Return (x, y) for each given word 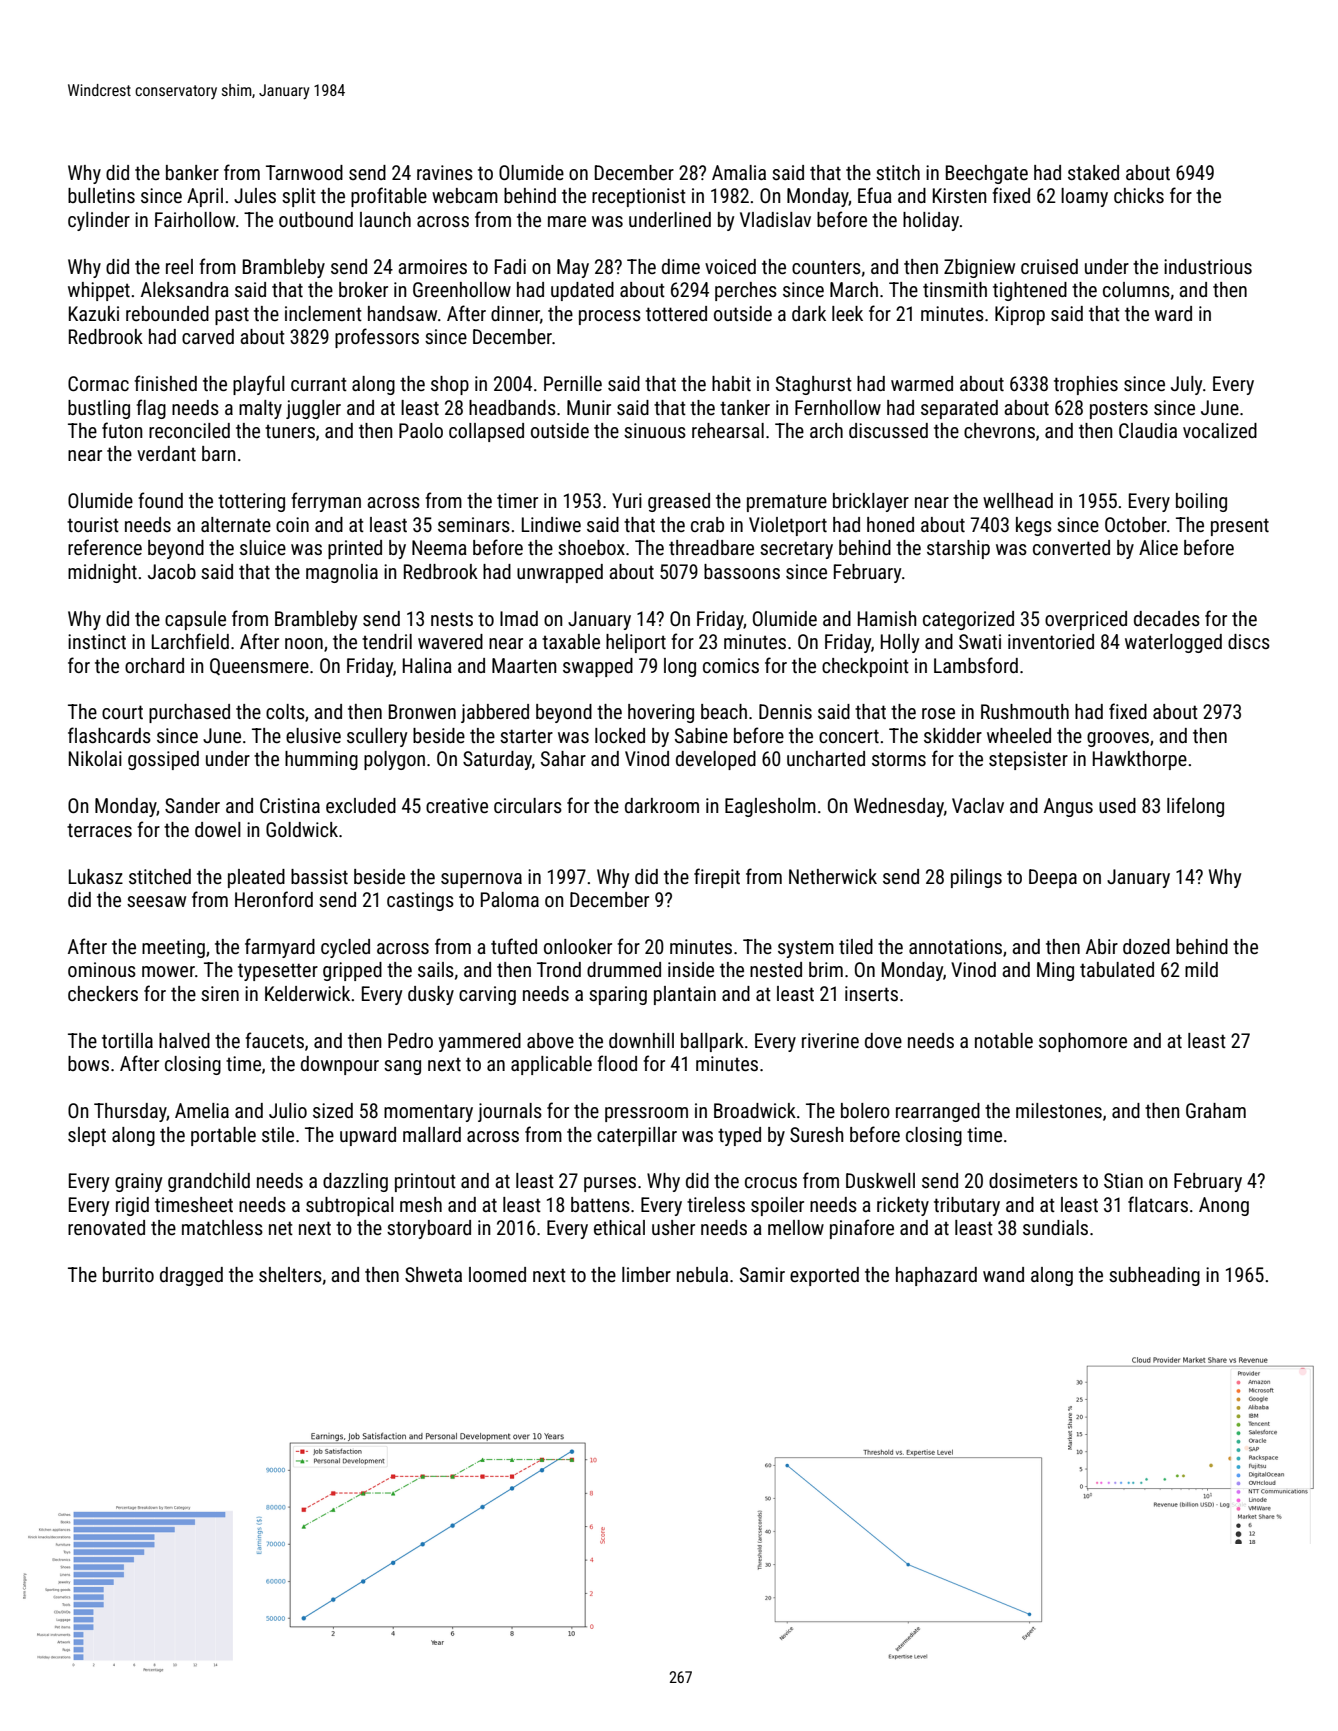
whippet (99, 291)
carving (487, 995)
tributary (967, 1206)
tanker (745, 407)
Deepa (1053, 878)
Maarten (524, 665)
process (610, 317)
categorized (968, 620)
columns (1136, 289)
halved (184, 1040)
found (160, 500)
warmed (922, 383)
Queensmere (259, 666)
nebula (702, 1274)
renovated (106, 1227)
